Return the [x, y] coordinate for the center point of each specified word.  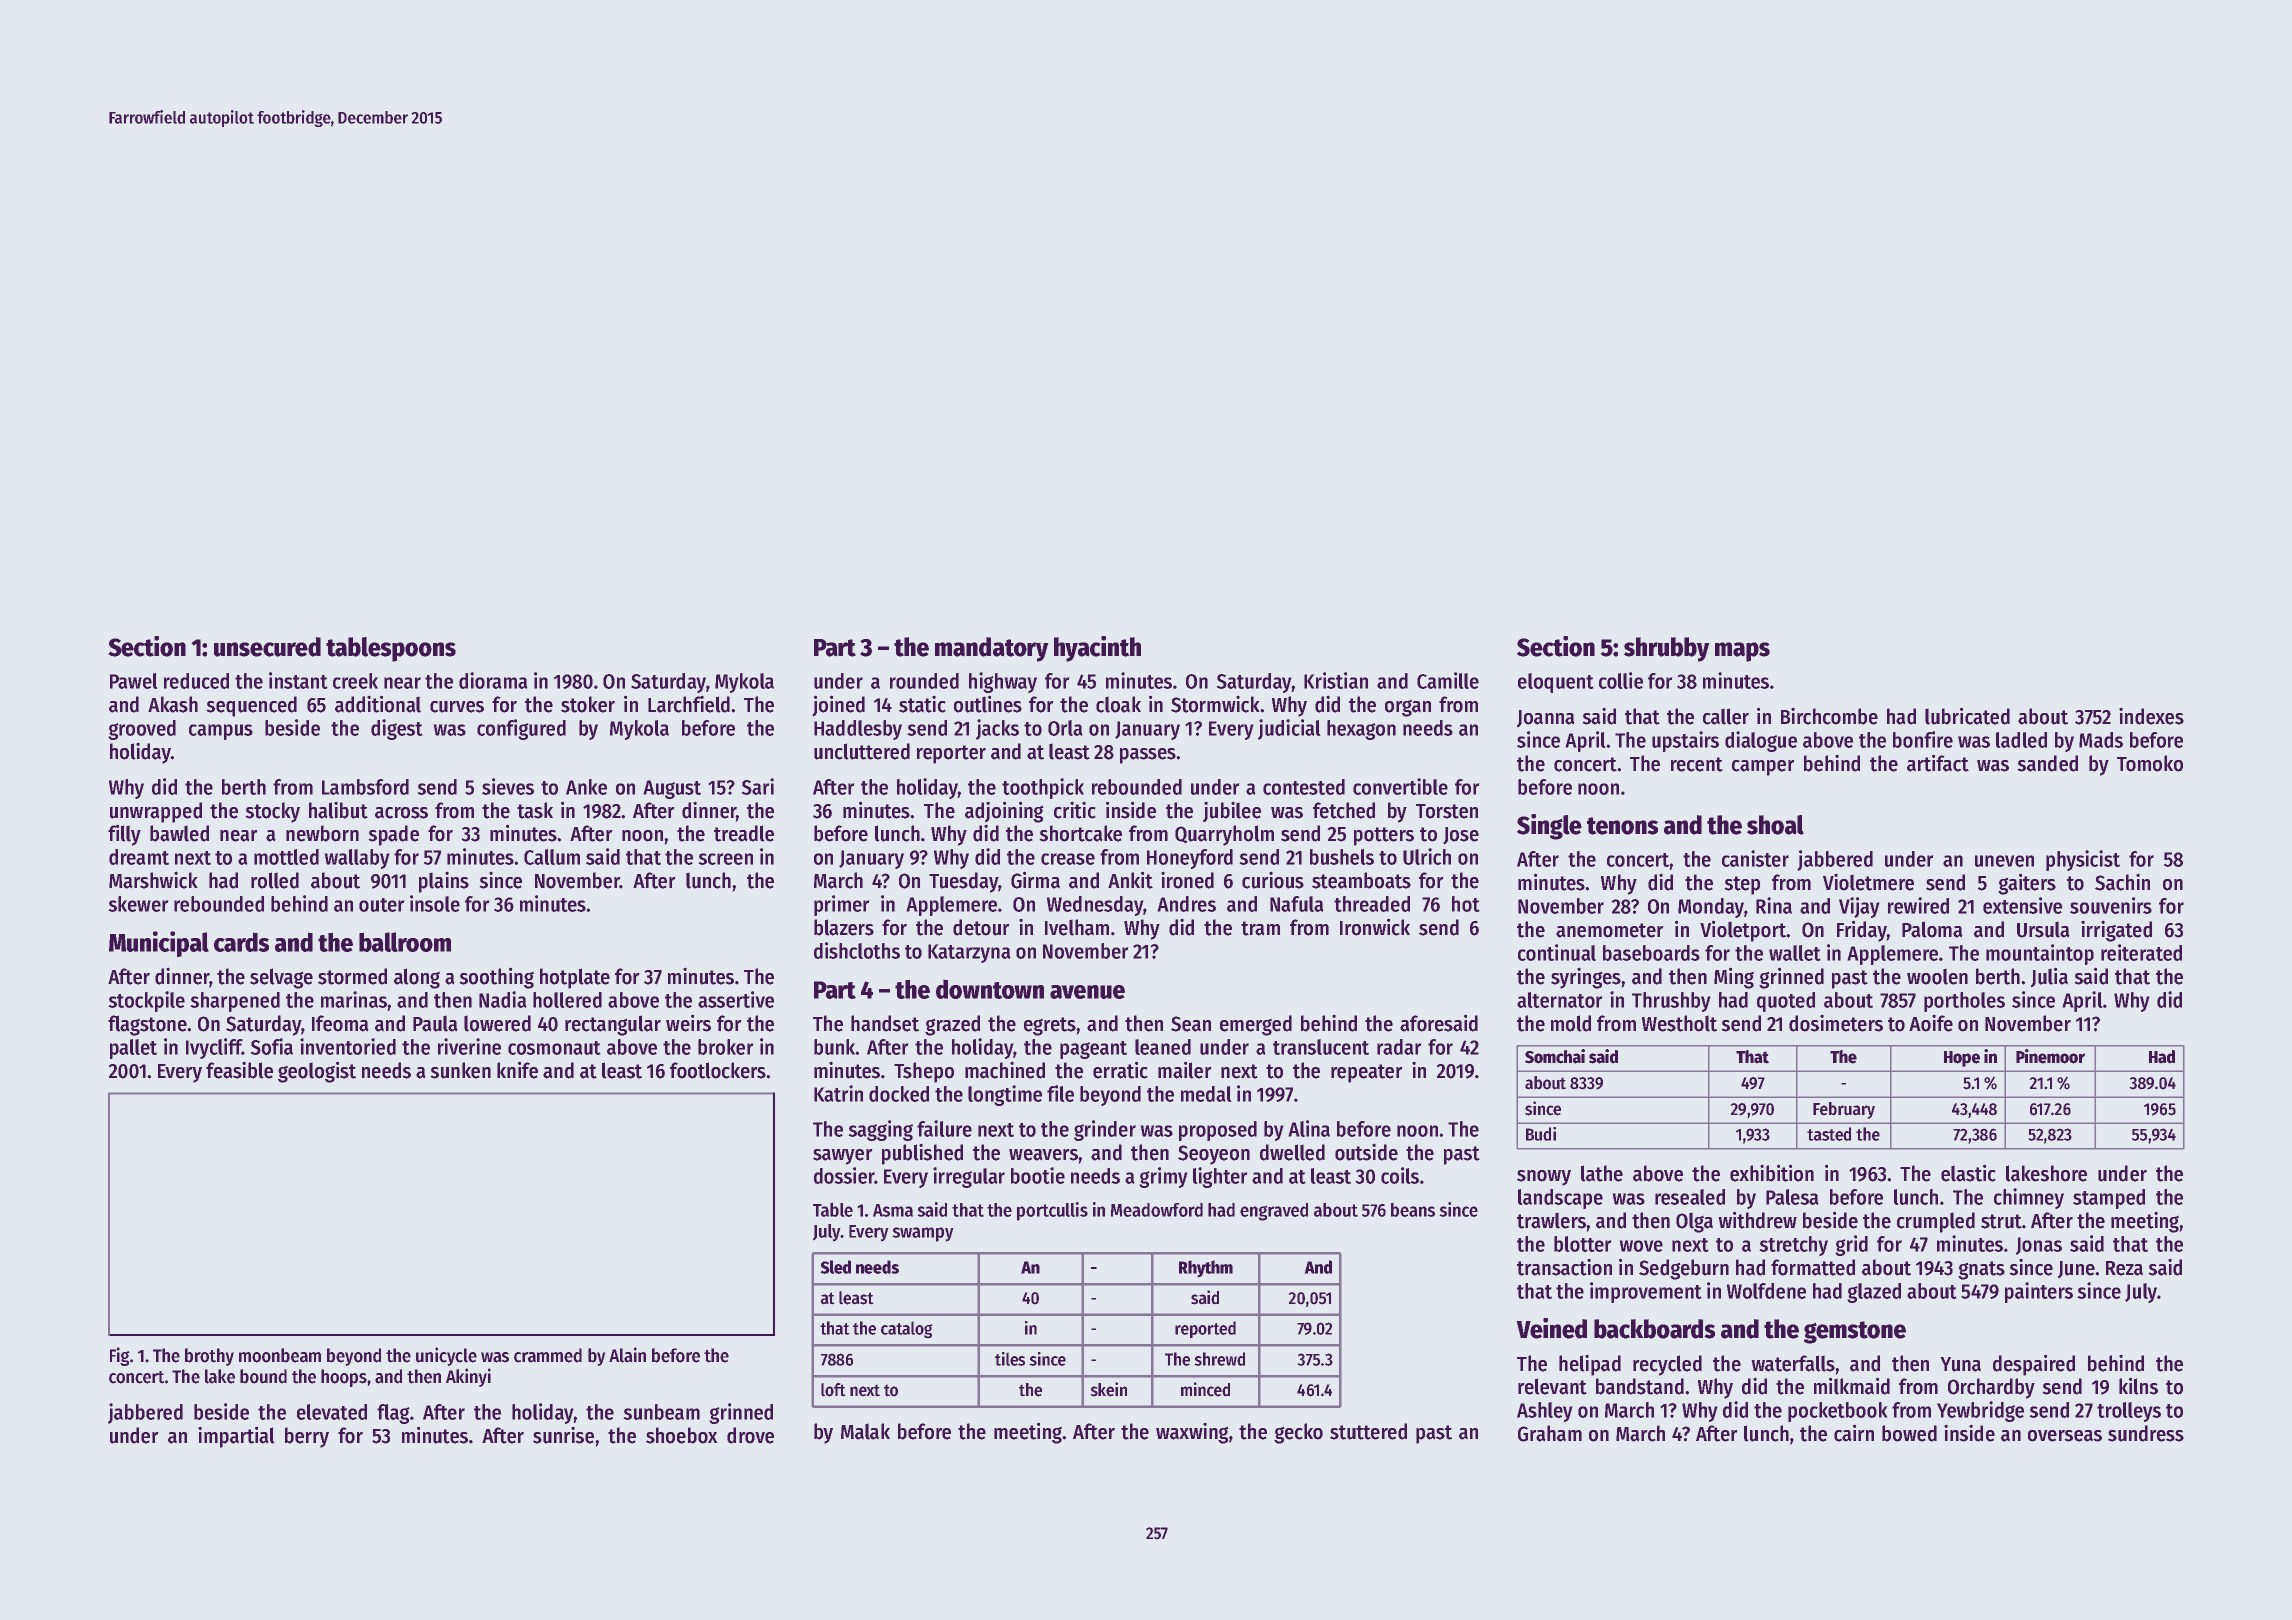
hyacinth [1097, 649]
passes [1148, 756]
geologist [317, 1072]
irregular [969, 1177]
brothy [209, 1357]
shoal [1775, 825]
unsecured [267, 647]
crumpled [1936, 1222]
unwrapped [156, 812]
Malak [865, 1431]
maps [1742, 652]
